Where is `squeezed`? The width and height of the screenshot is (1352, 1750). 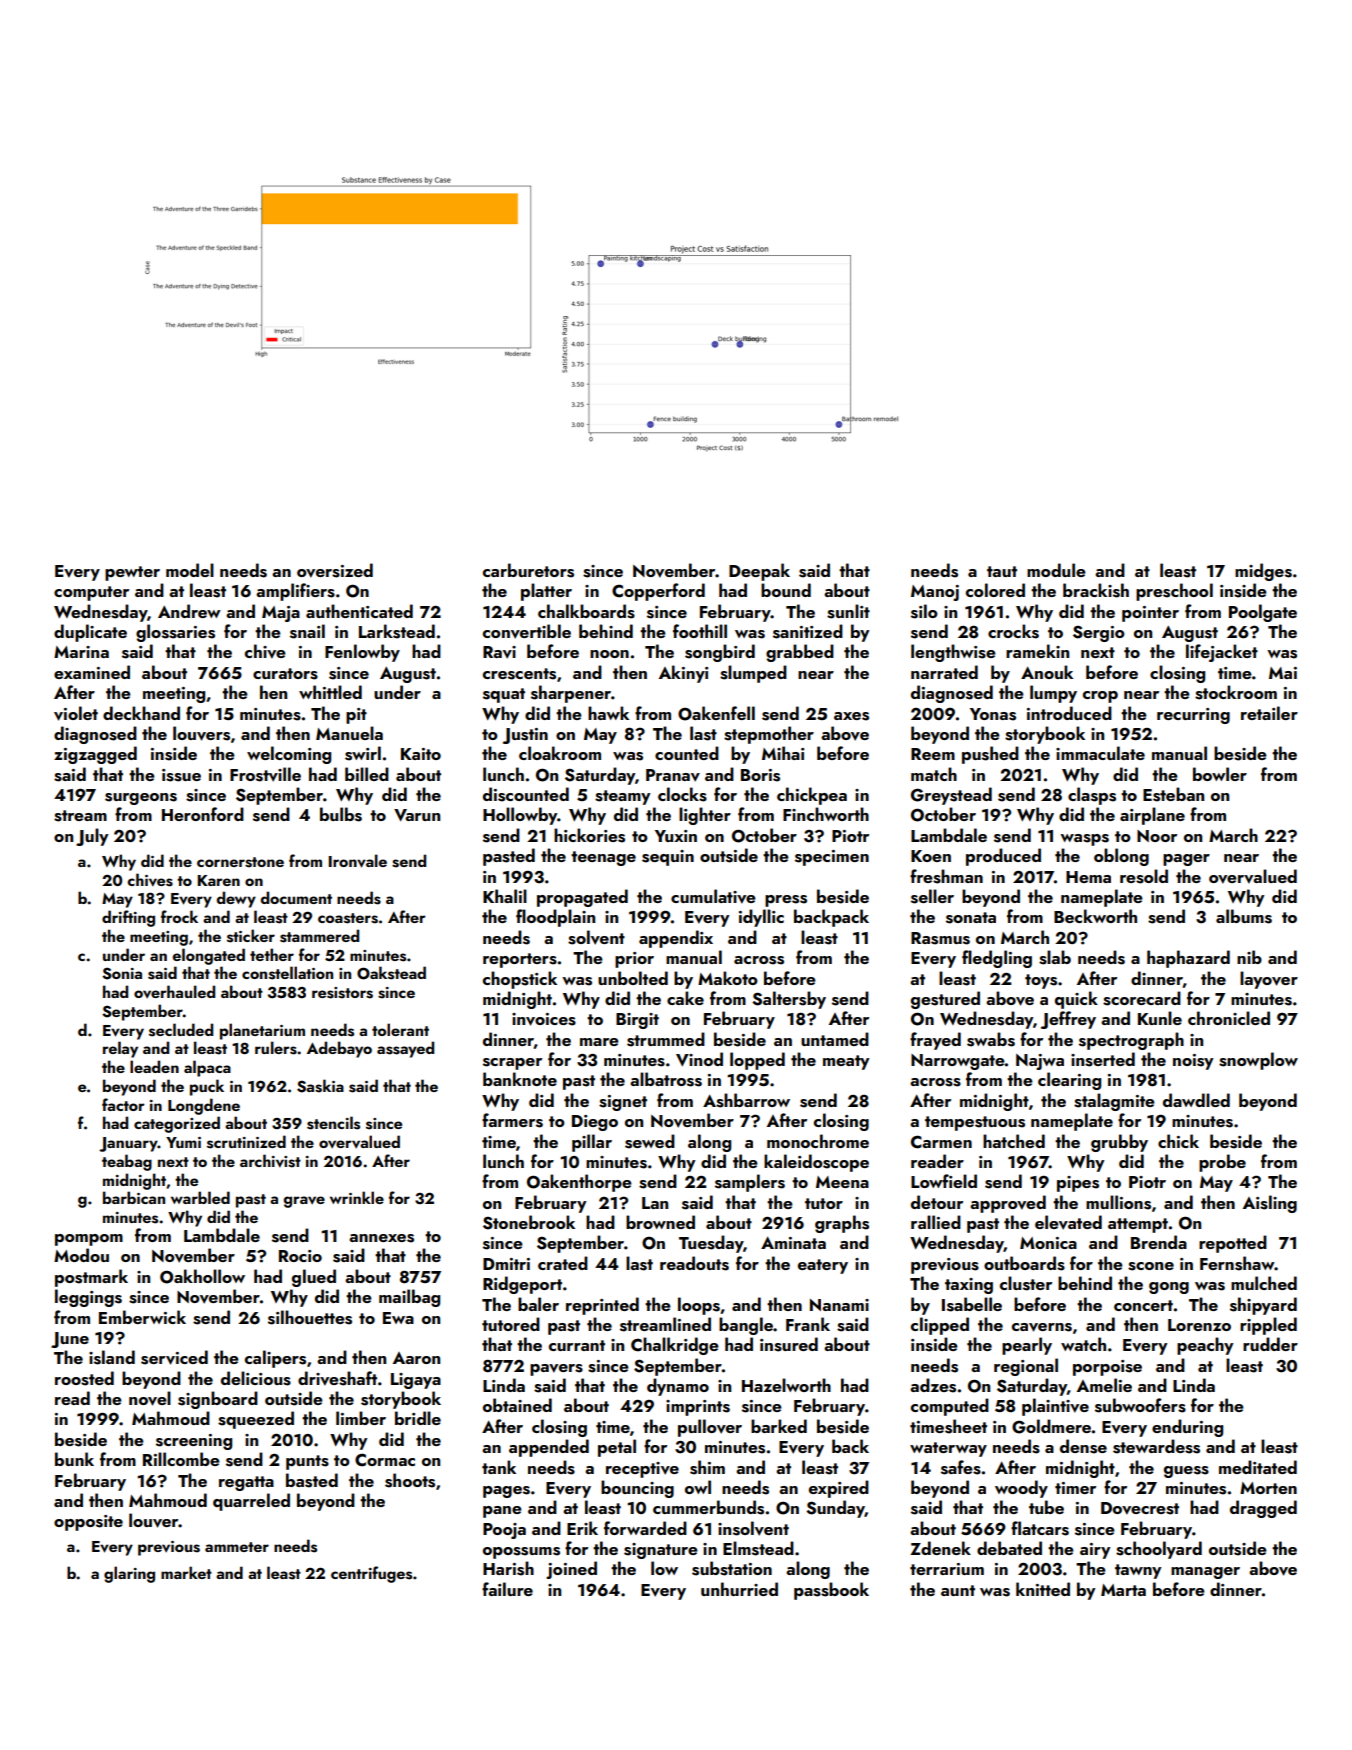 squeezed is located at coordinates (256, 1420).
